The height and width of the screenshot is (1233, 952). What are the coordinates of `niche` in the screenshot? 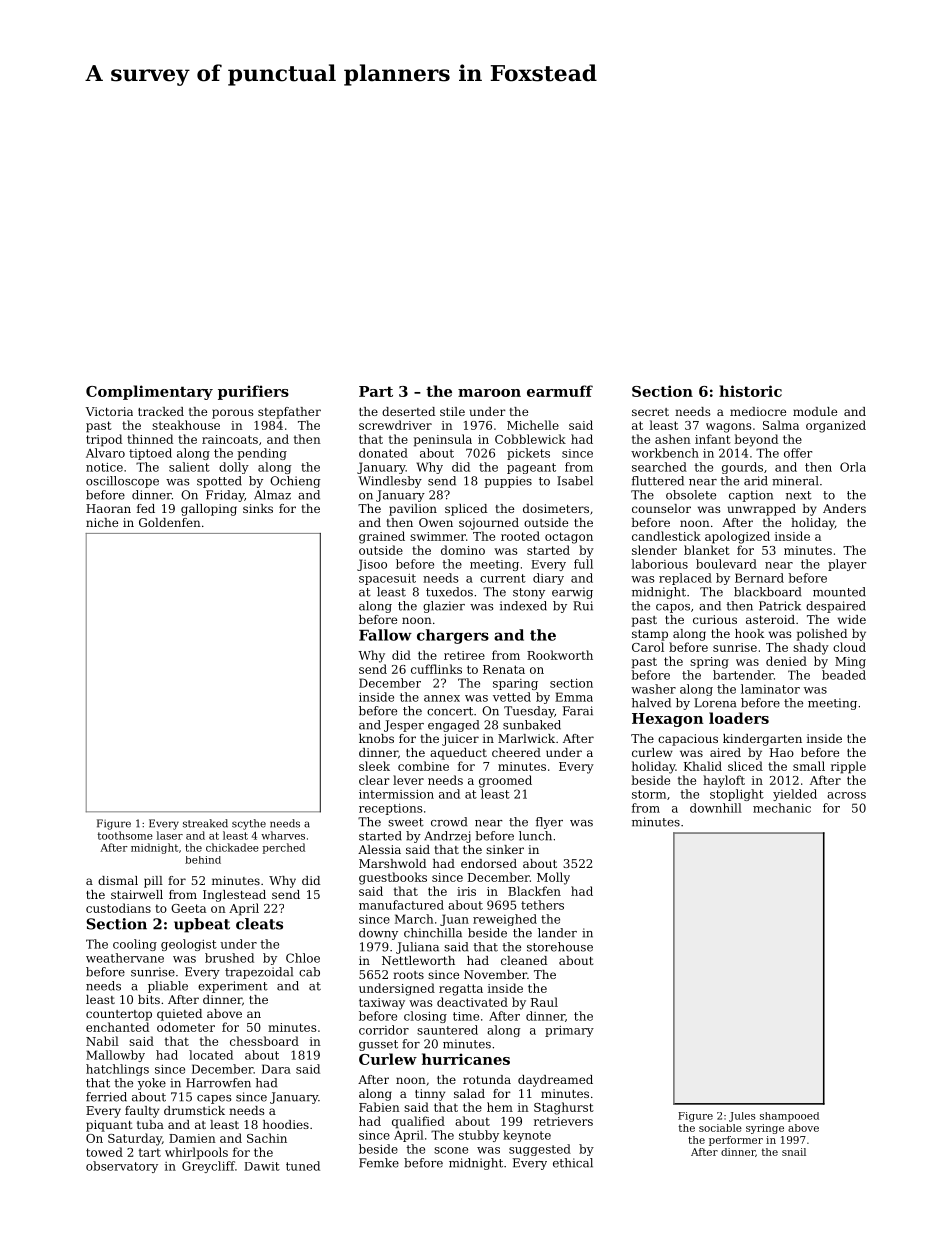 It's located at (102, 522).
